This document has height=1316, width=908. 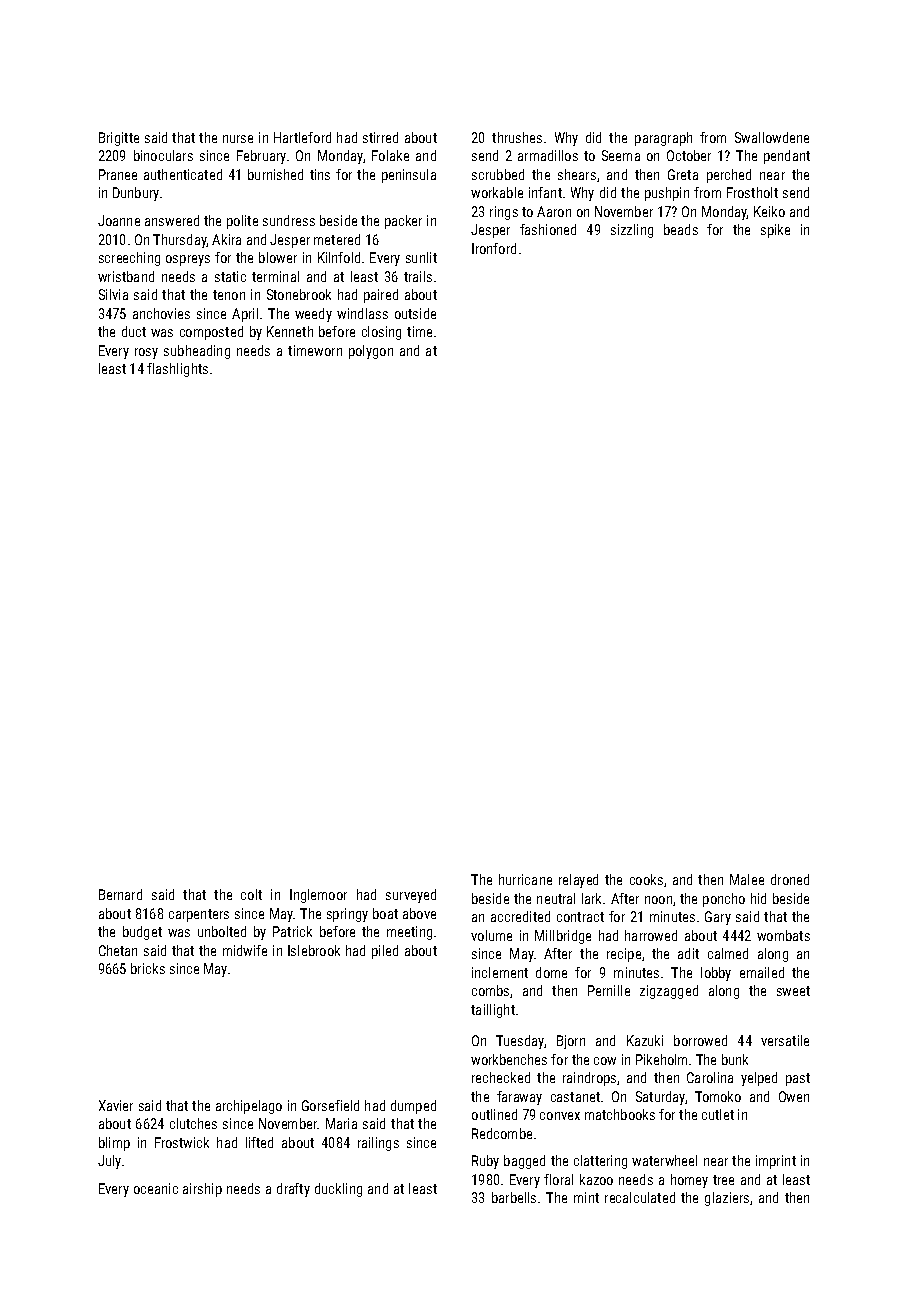 I want to click on relayed, so click(x=578, y=881).
